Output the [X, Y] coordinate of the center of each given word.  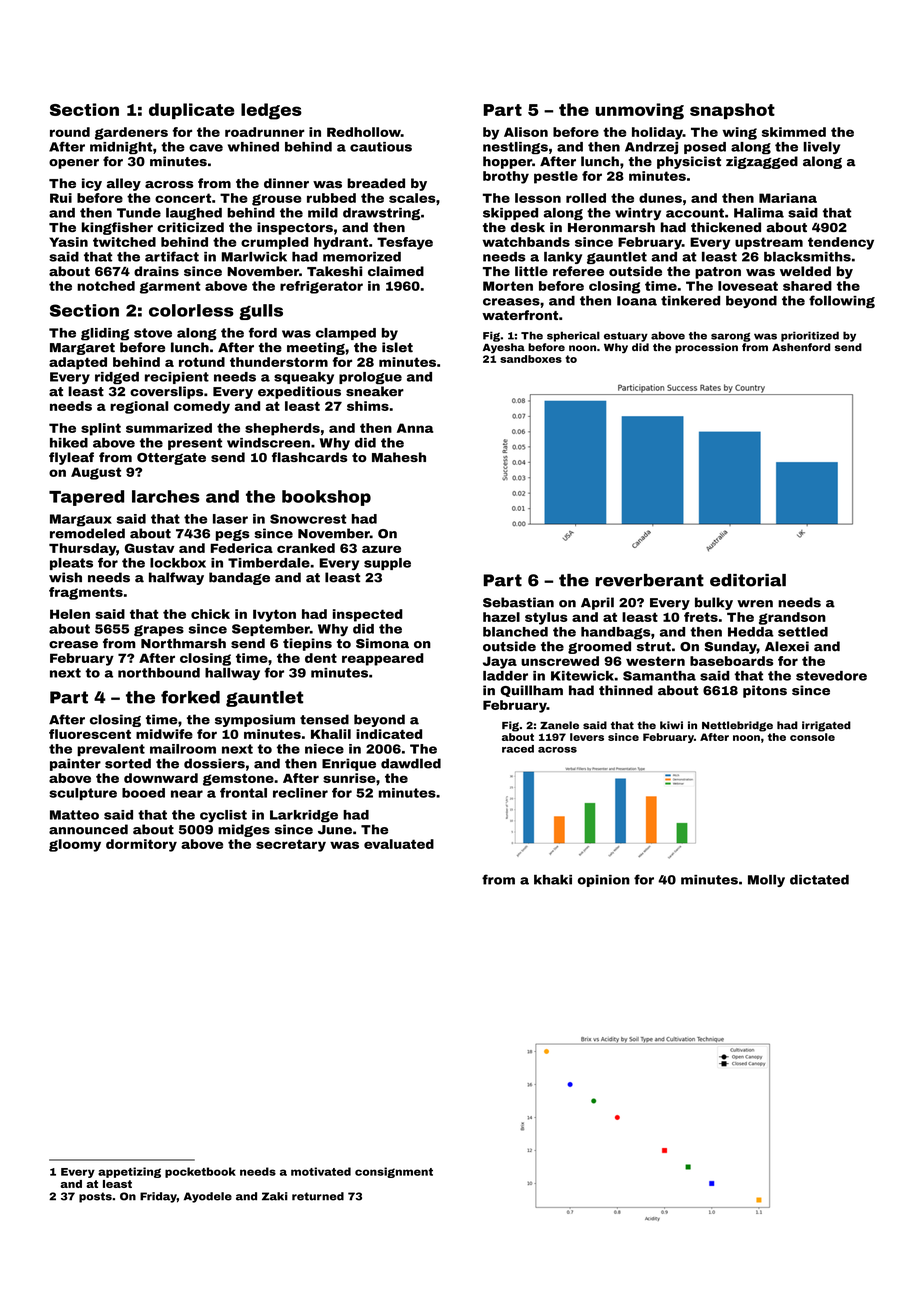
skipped [510, 214]
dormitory [141, 845]
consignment [394, 1172]
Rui [61, 198]
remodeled [87, 533]
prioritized [810, 336]
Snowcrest [308, 519]
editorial [748, 580]
